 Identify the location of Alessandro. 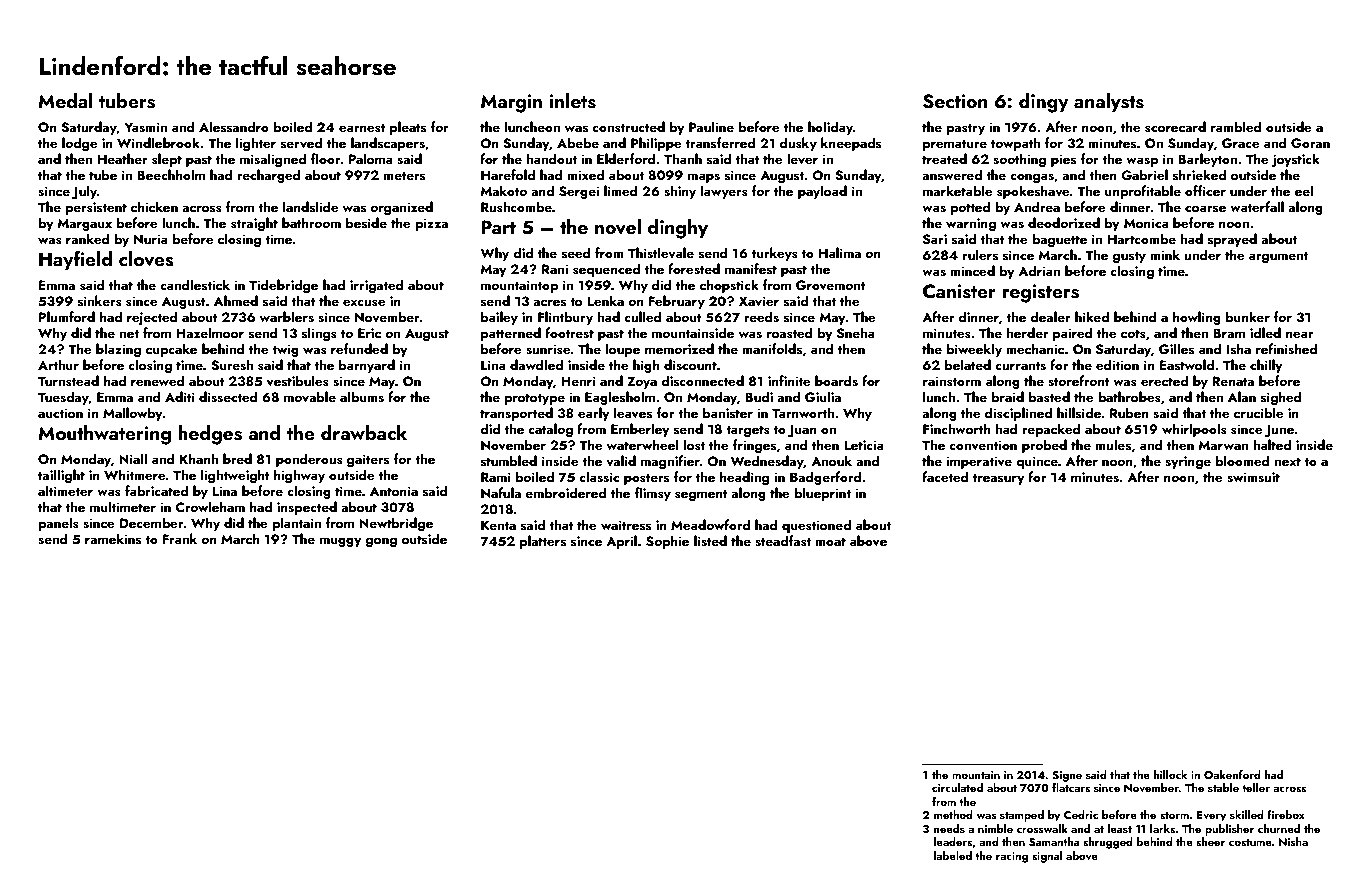
(234, 126).
